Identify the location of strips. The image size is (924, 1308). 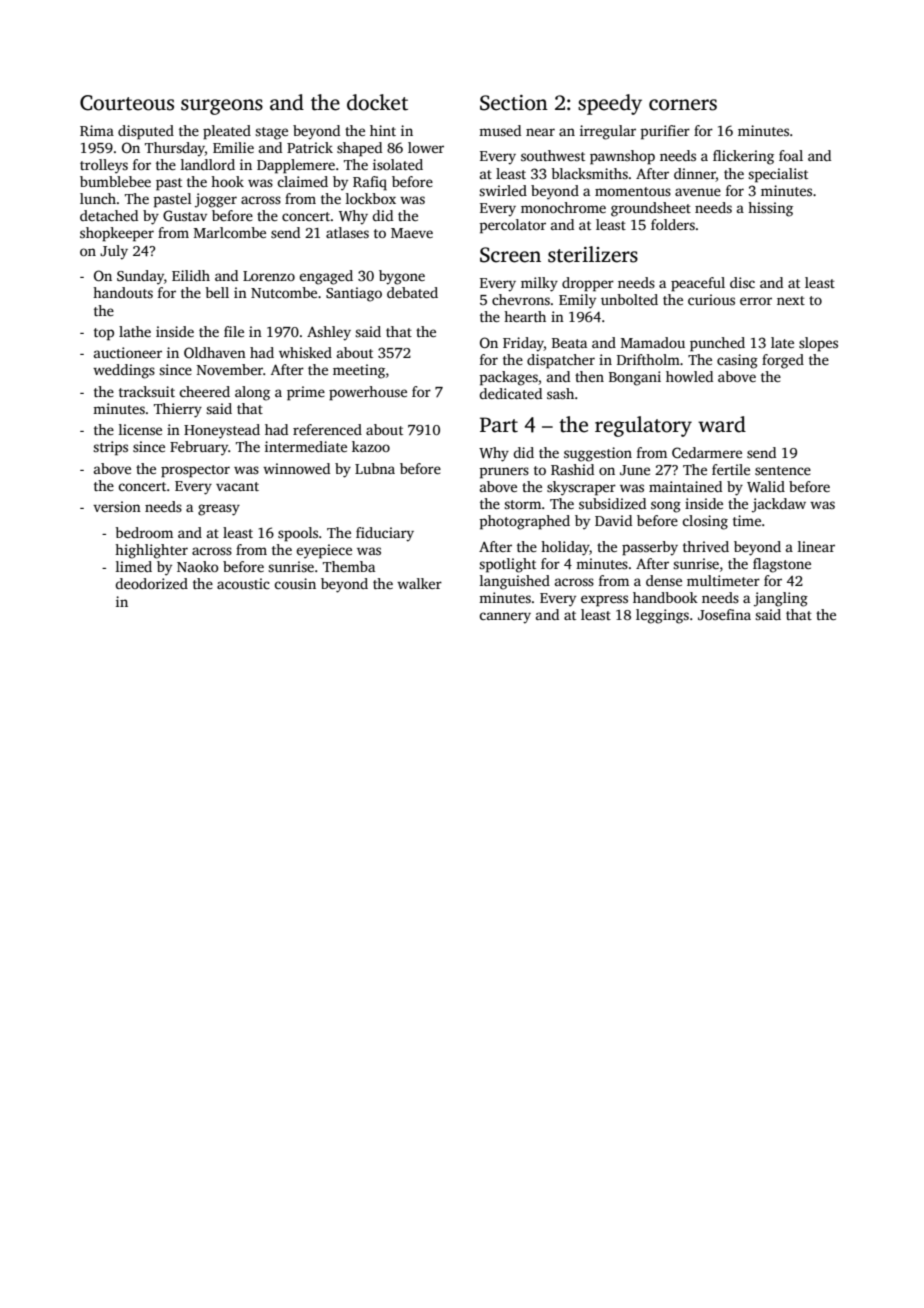
(110, 448).
